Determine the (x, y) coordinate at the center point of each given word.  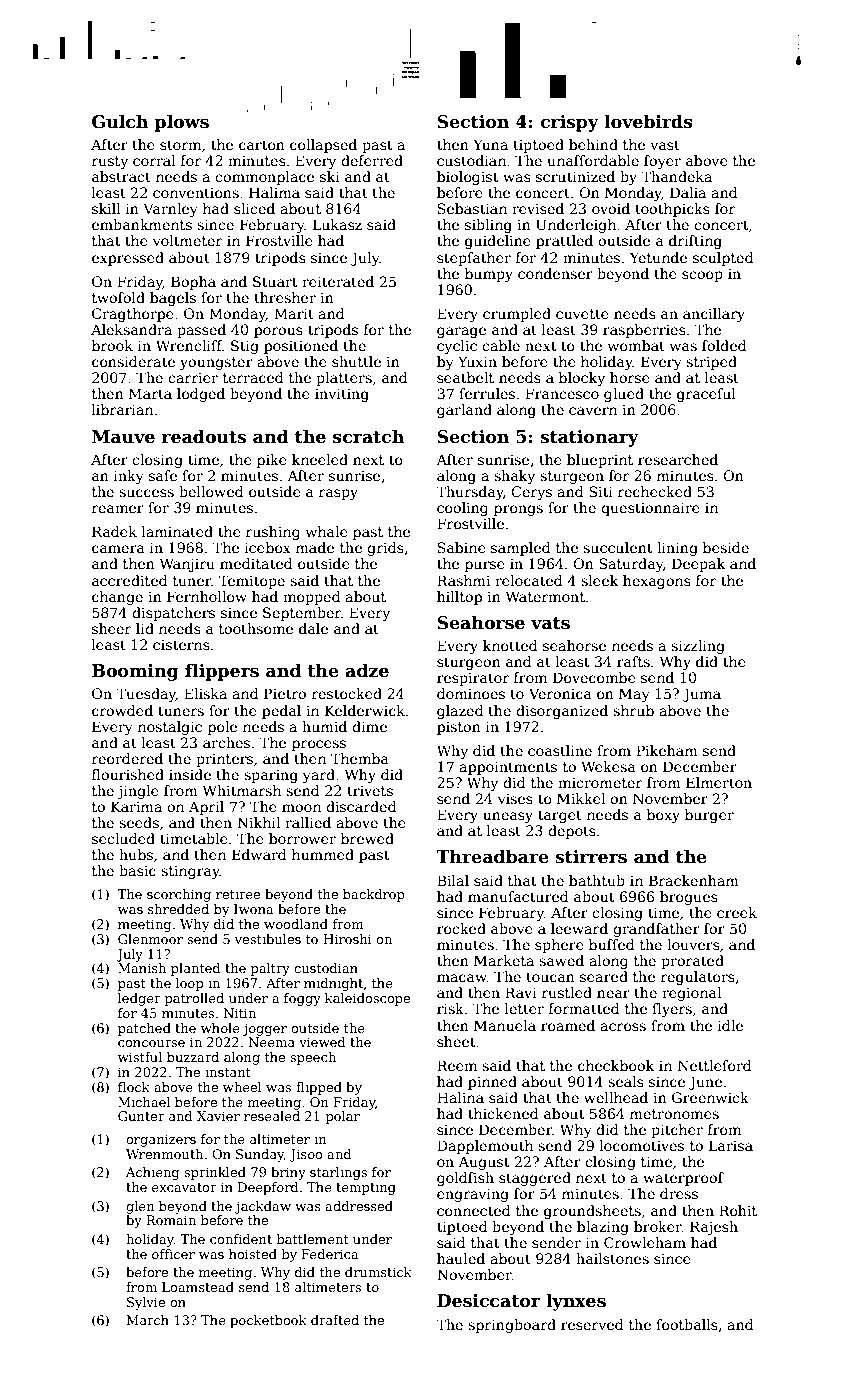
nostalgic (170, 728)
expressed (128, 259)
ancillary (714, 315)
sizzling (698, 647)
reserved (592, 1324)
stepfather (474, 259)
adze (367, 670)
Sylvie (146, 1303)
